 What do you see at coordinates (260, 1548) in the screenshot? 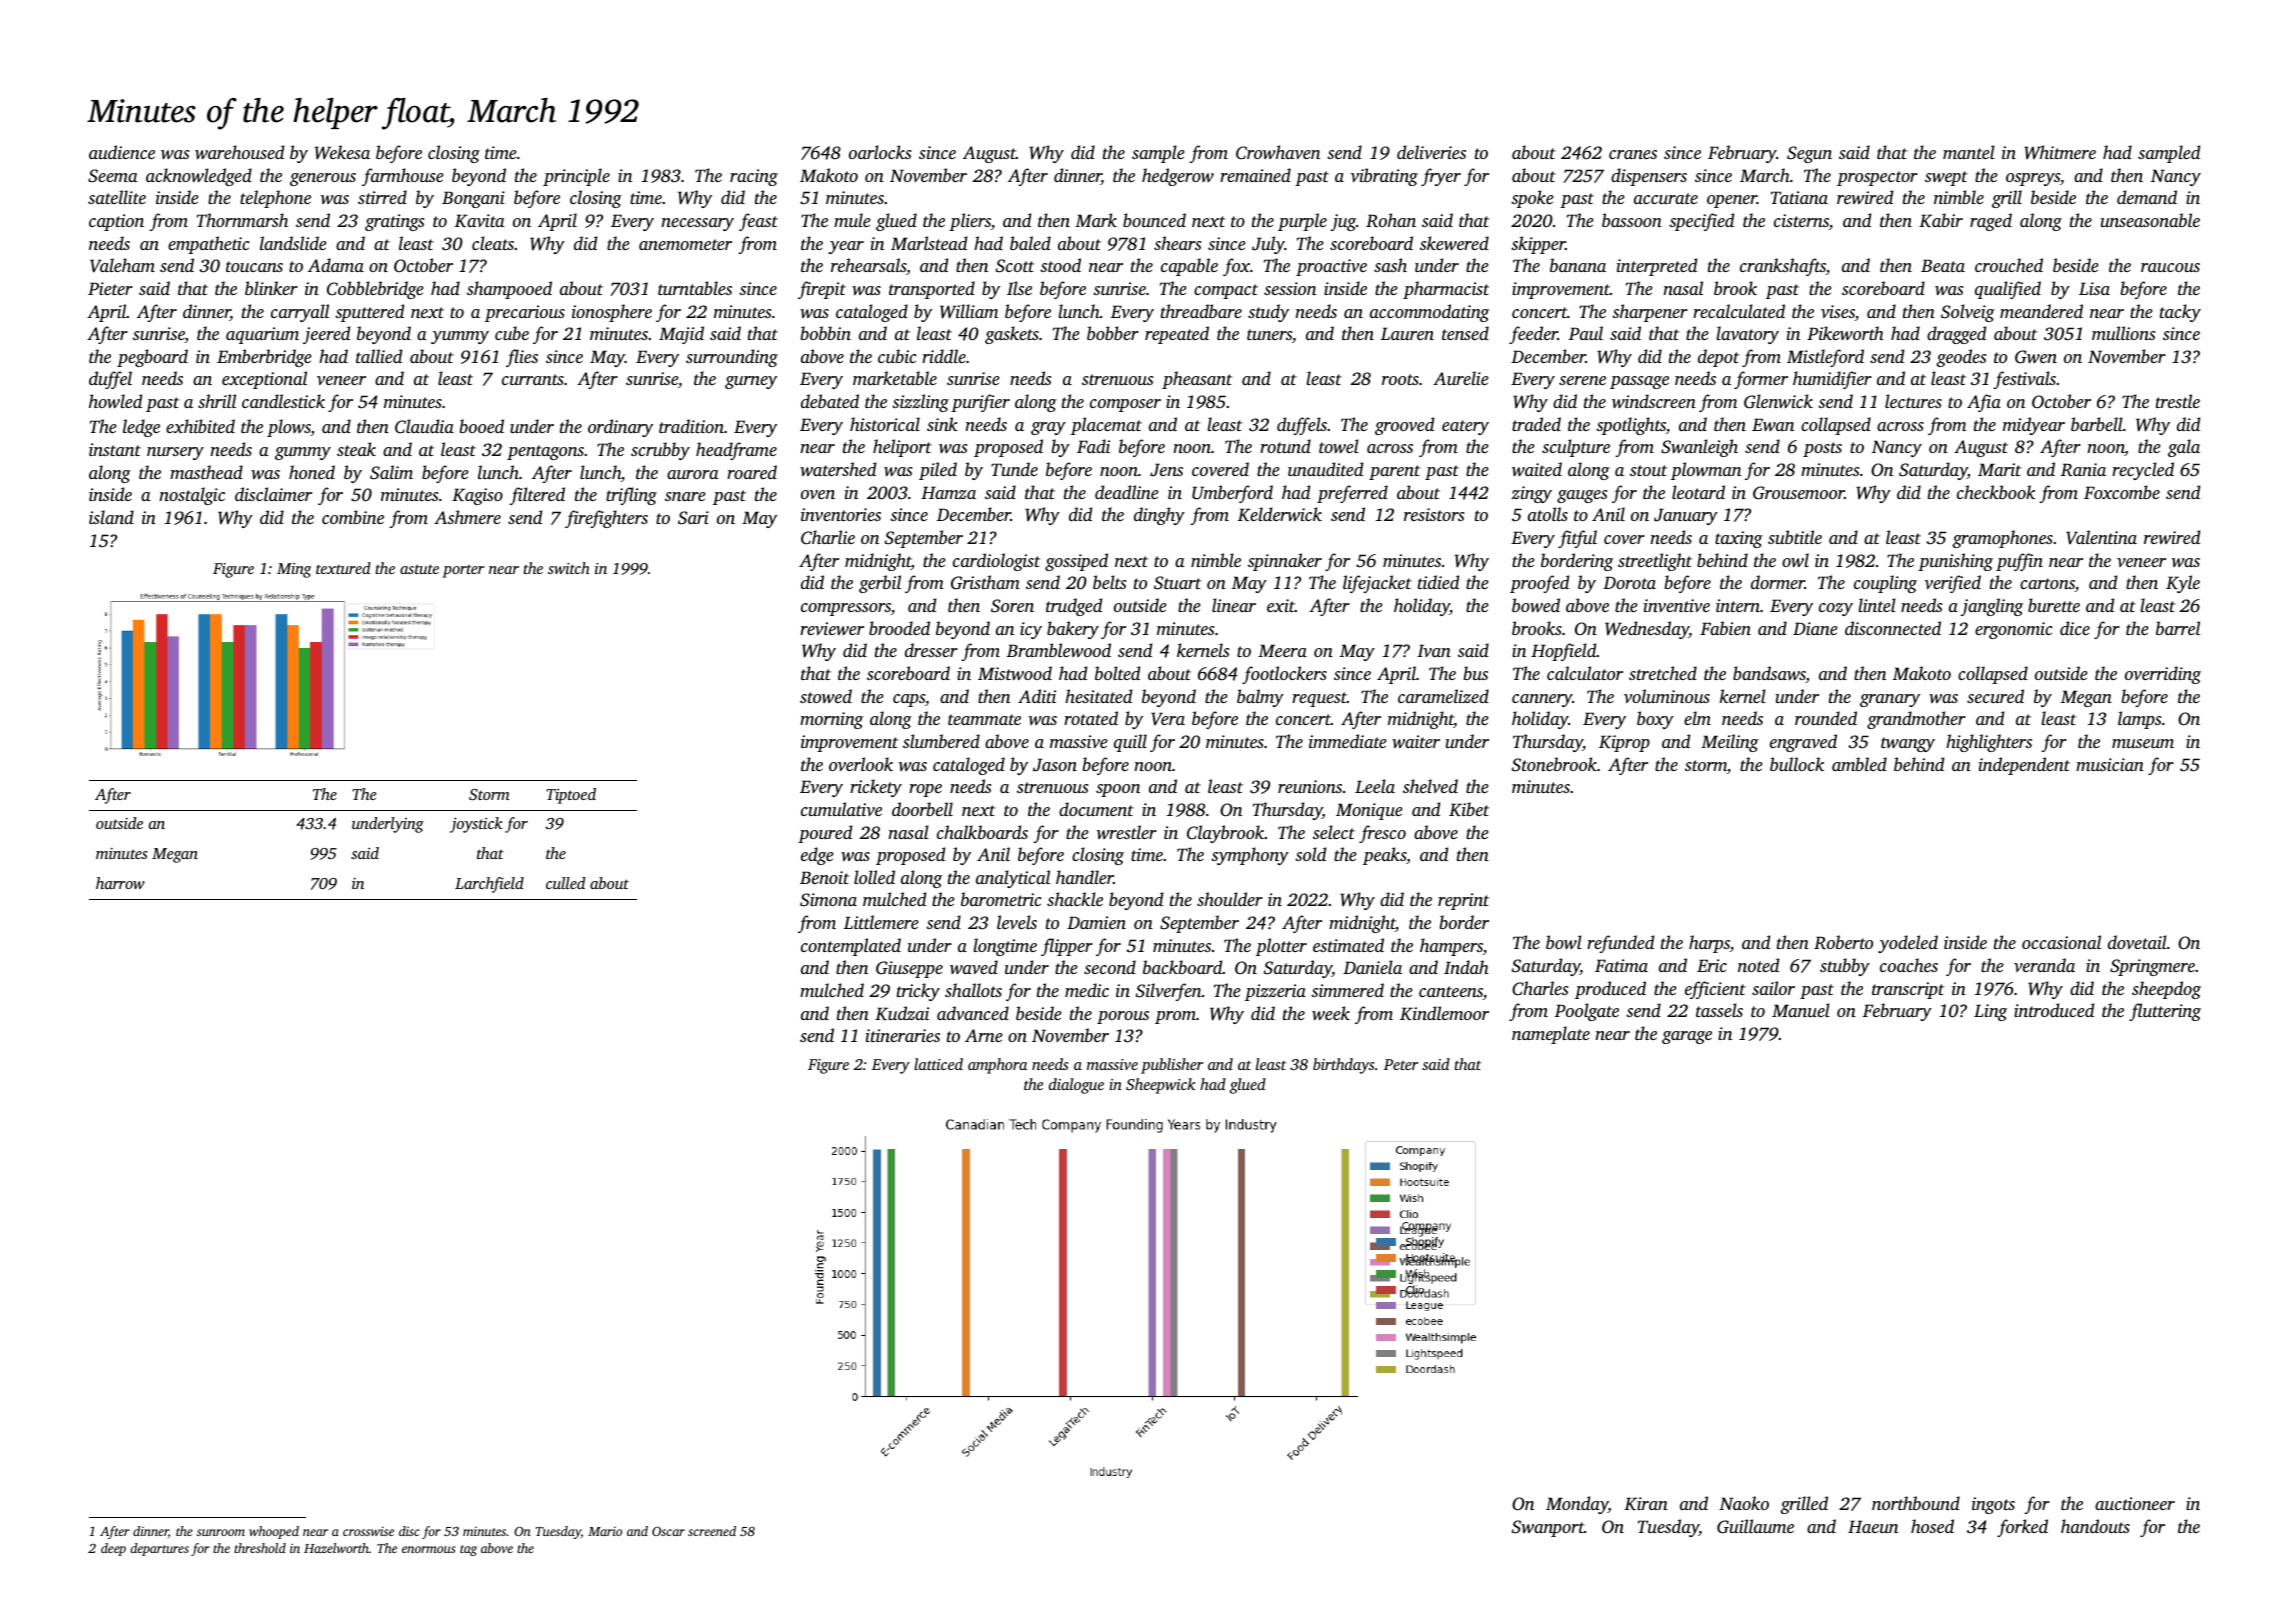
I see `threshold` at bounding box center [260, 1548].
